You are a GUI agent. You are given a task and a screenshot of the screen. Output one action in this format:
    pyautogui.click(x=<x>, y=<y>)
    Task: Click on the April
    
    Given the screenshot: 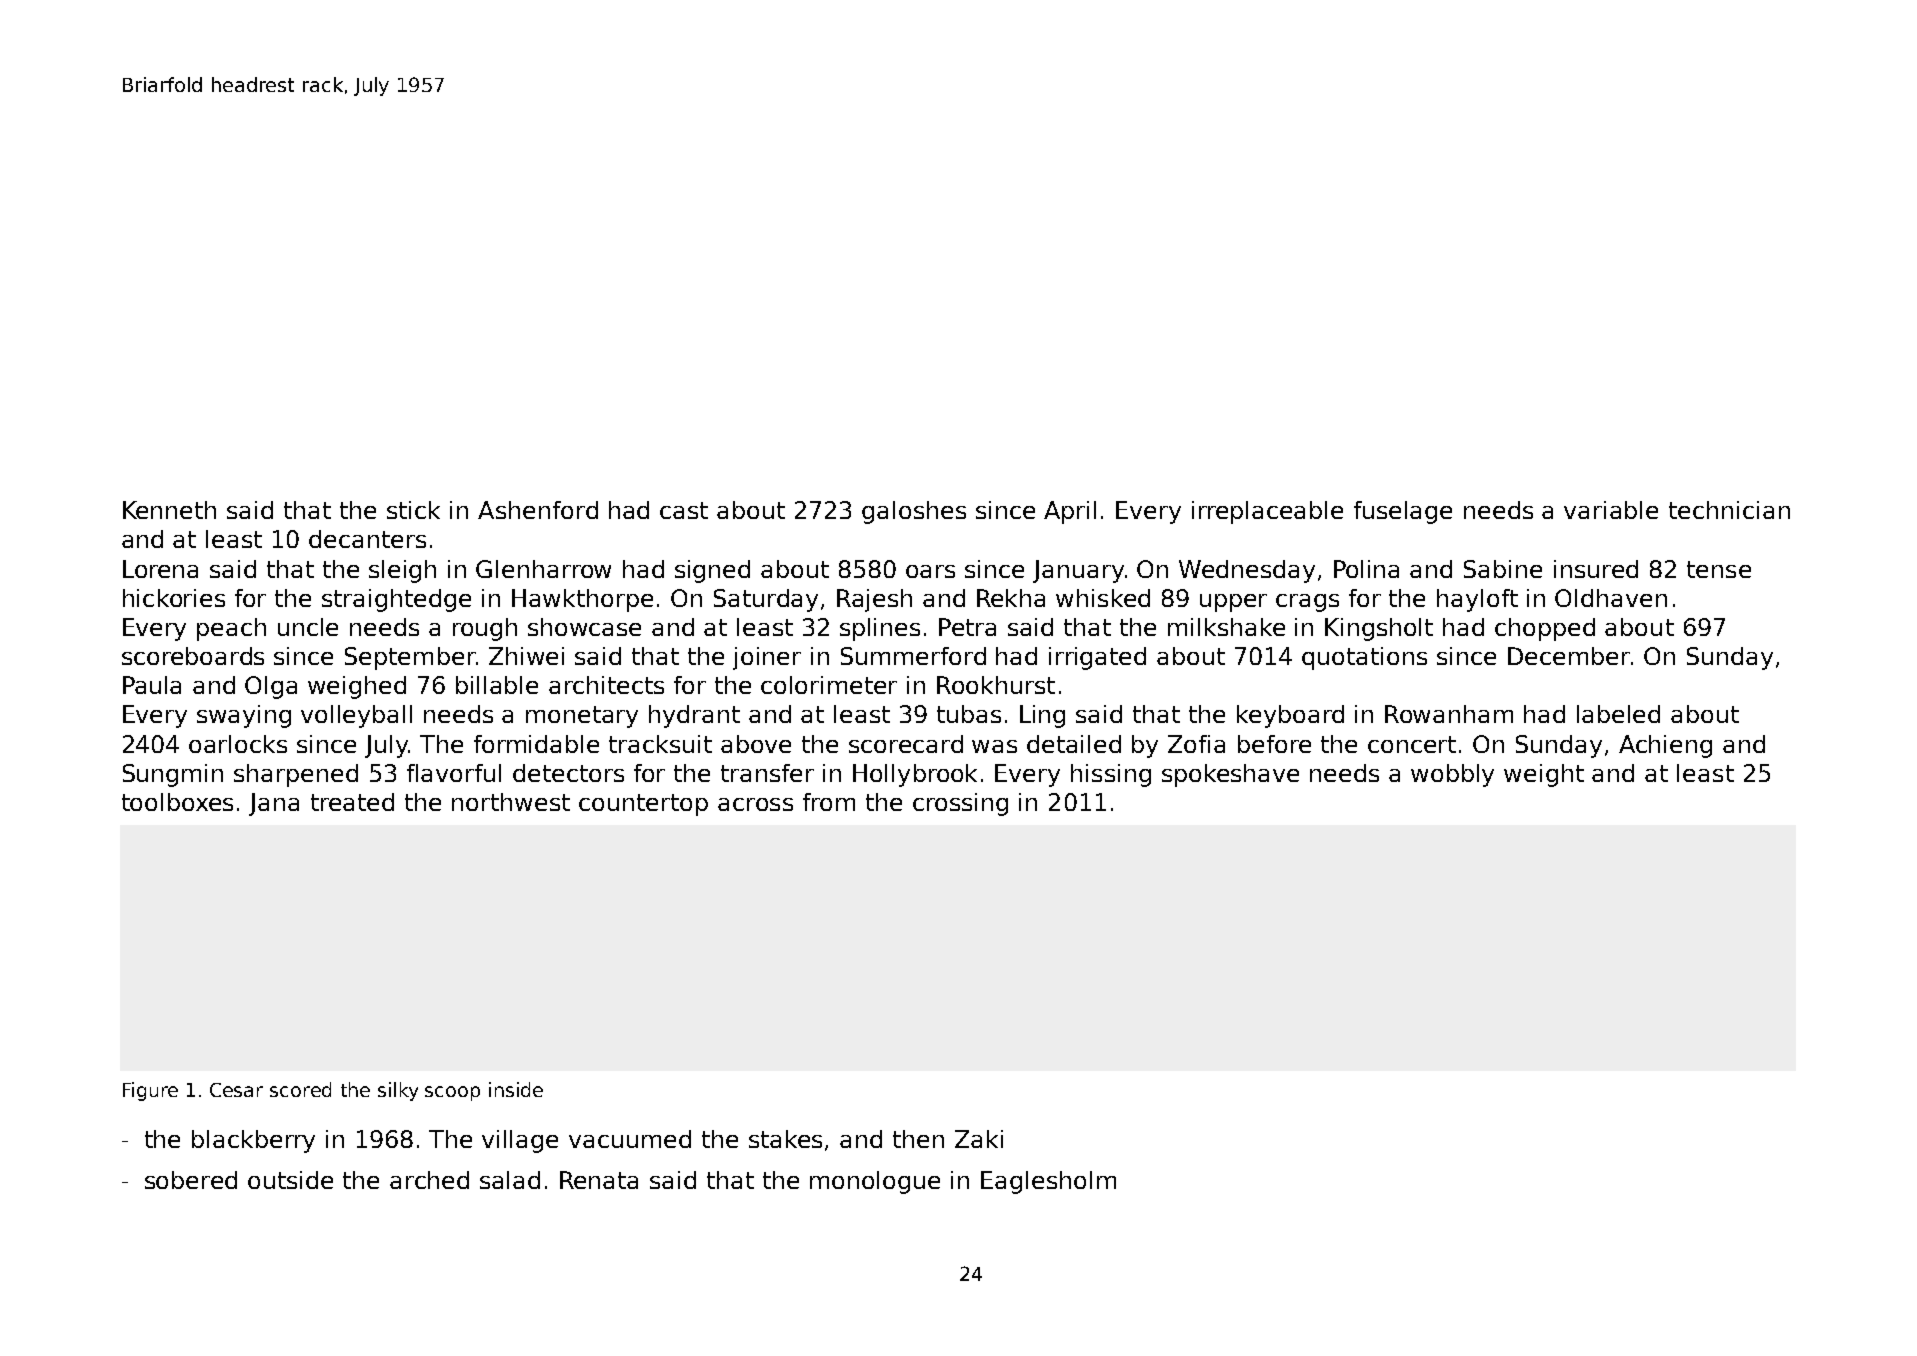 What is the action you would take?
    pyautogui.click(x=1070, y=512)
